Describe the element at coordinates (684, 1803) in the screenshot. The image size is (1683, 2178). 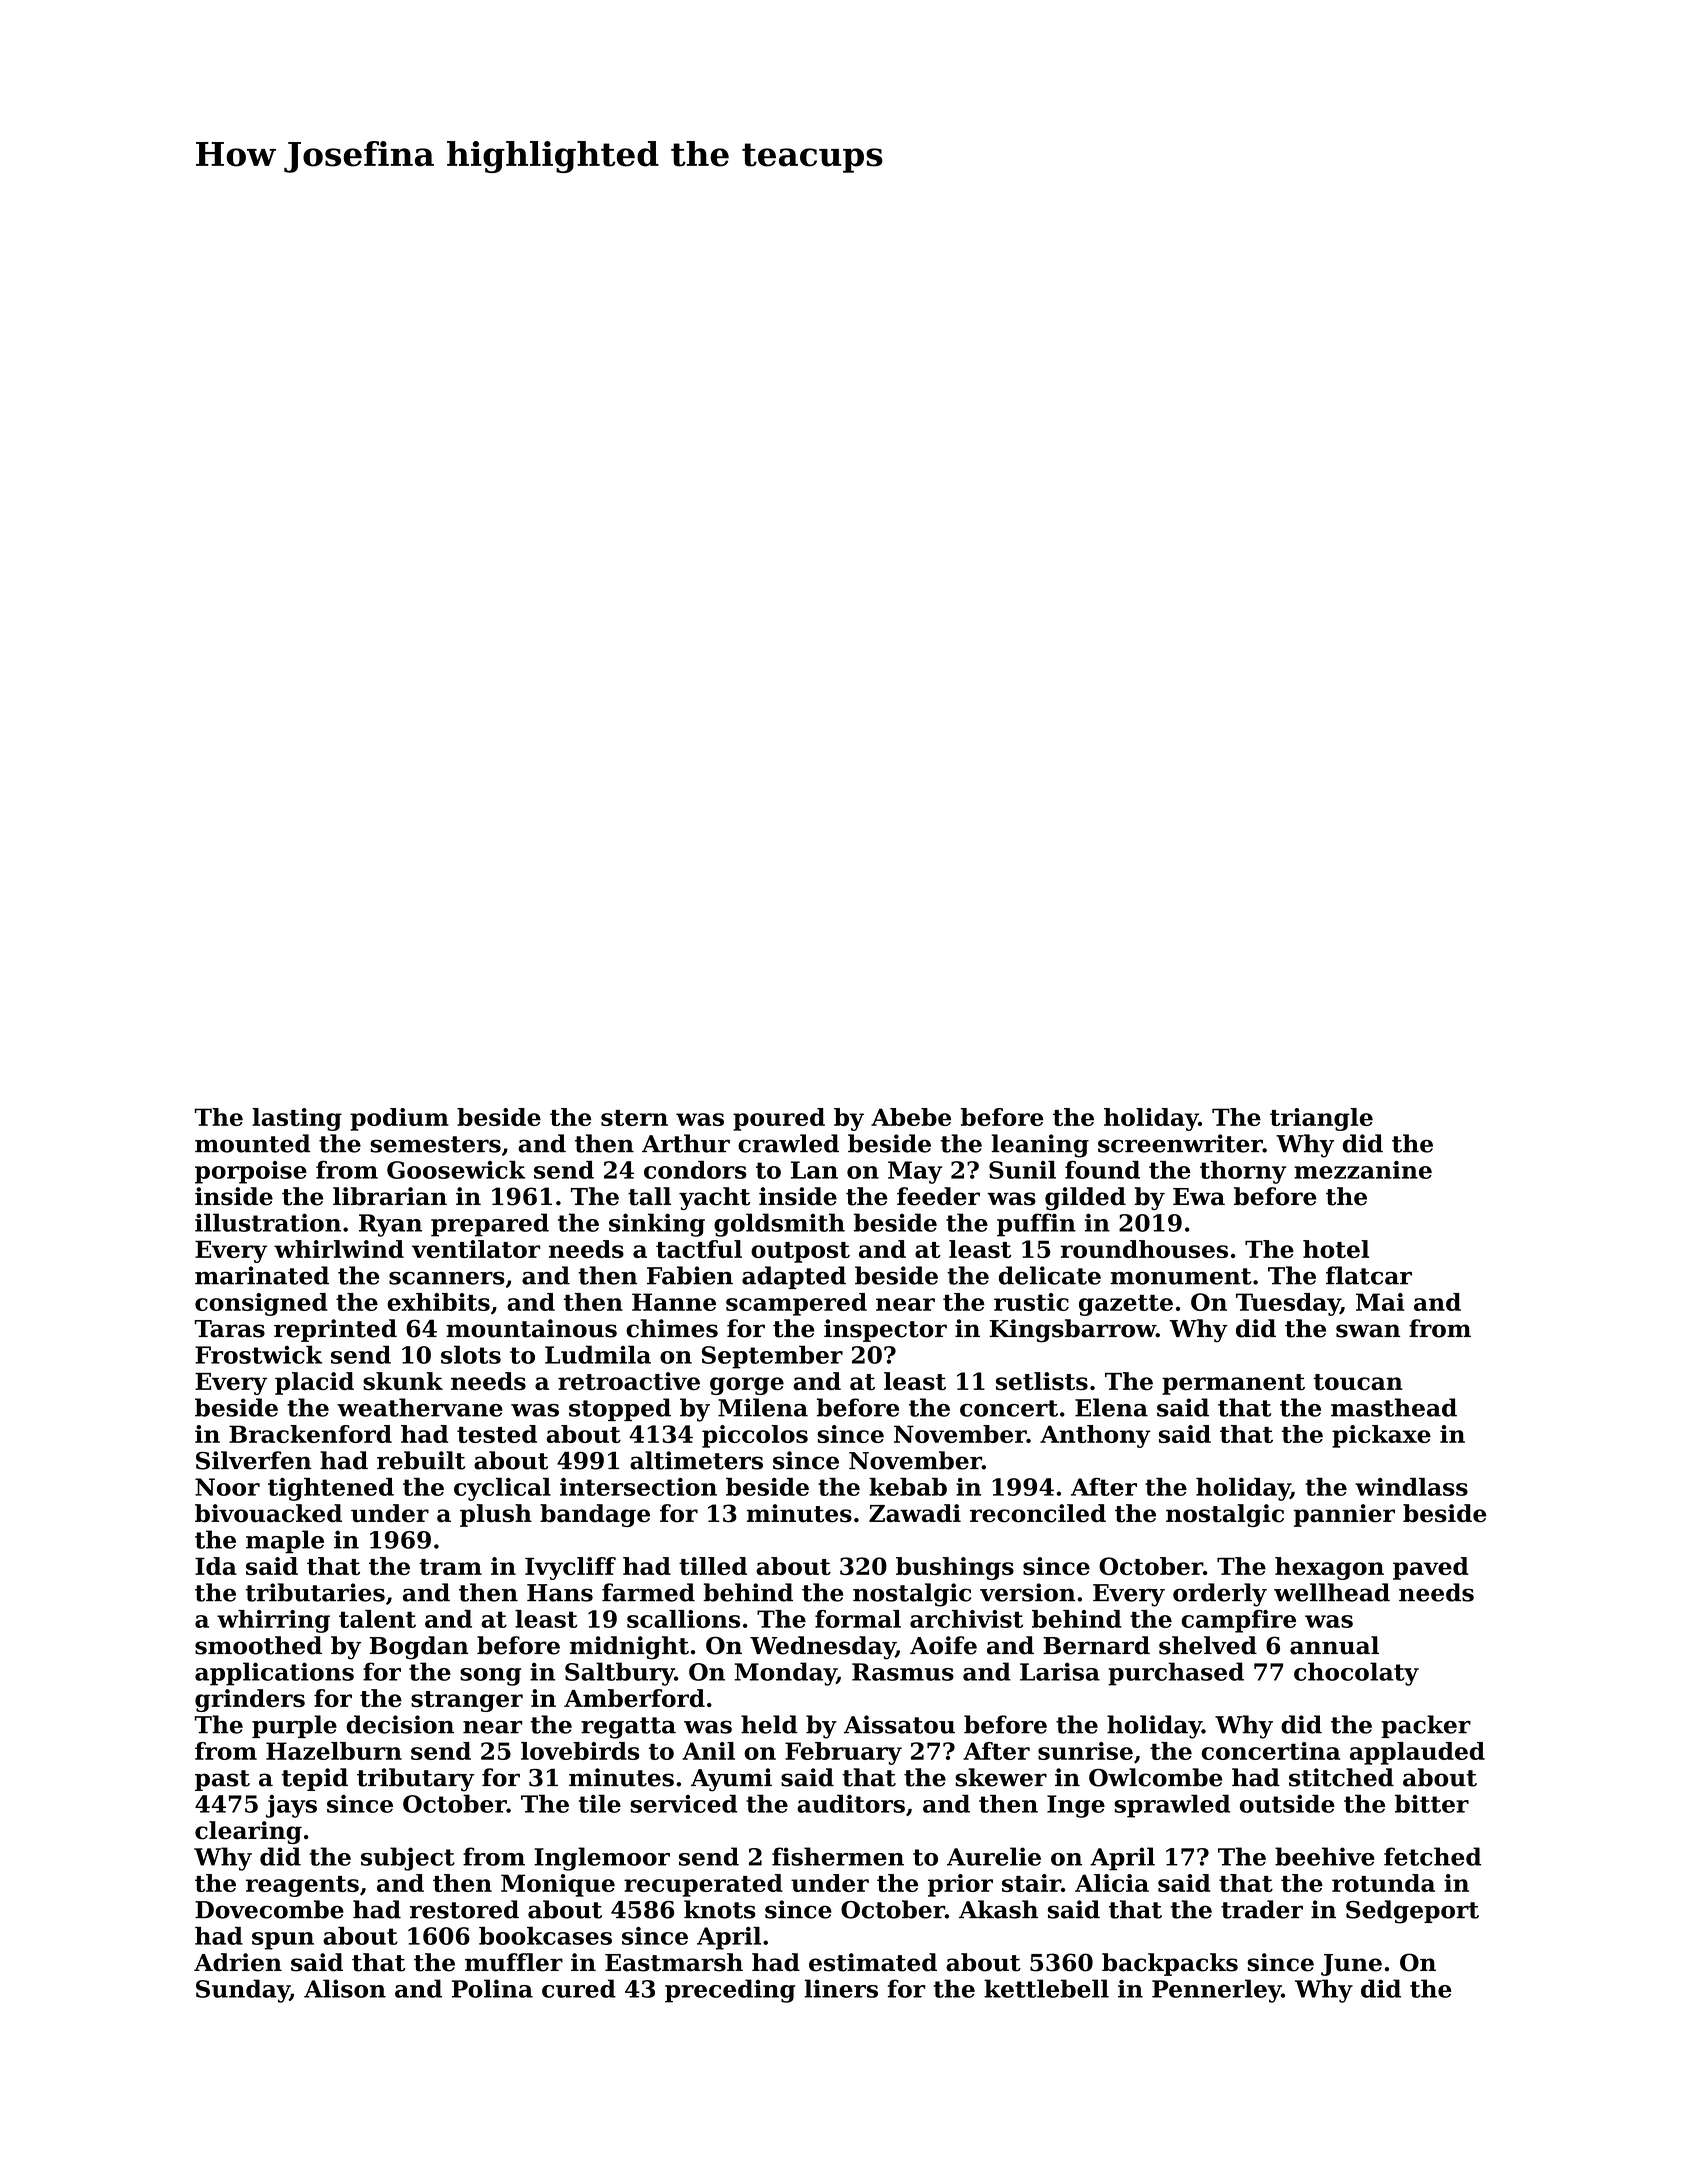
I see `serviced` at that location.
